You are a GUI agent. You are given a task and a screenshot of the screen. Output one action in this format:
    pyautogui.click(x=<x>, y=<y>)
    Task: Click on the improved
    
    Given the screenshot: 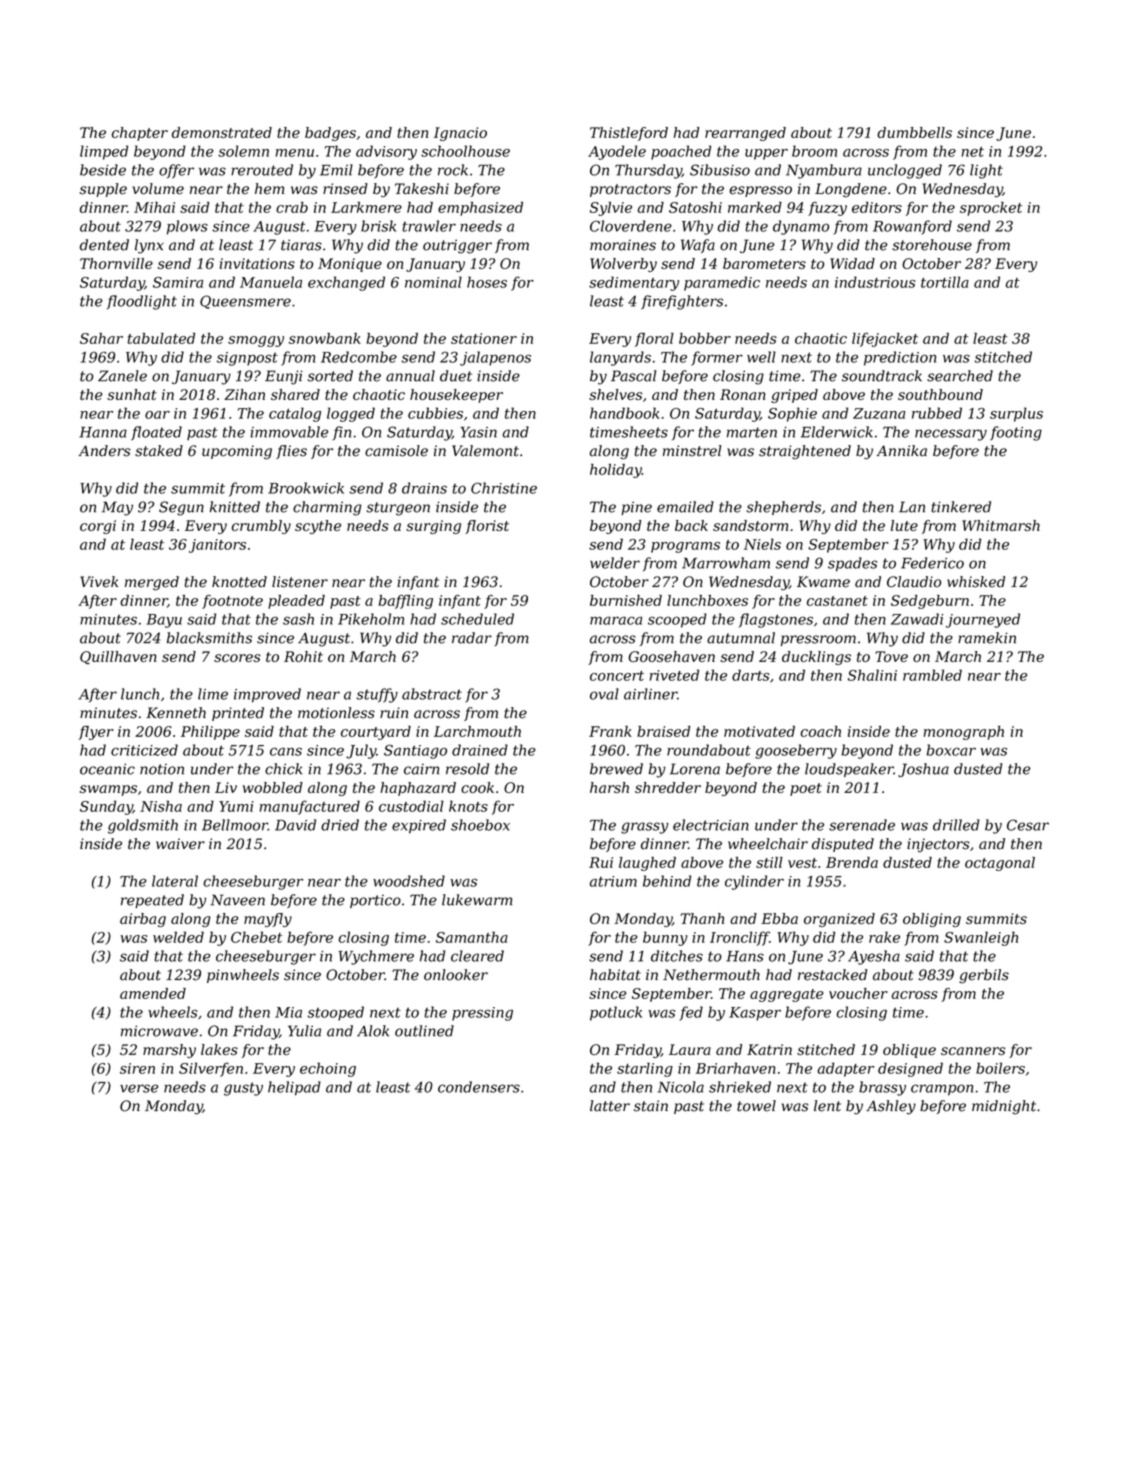 What is the action you would take?
    pyautogui.click(x=267, y=695)
